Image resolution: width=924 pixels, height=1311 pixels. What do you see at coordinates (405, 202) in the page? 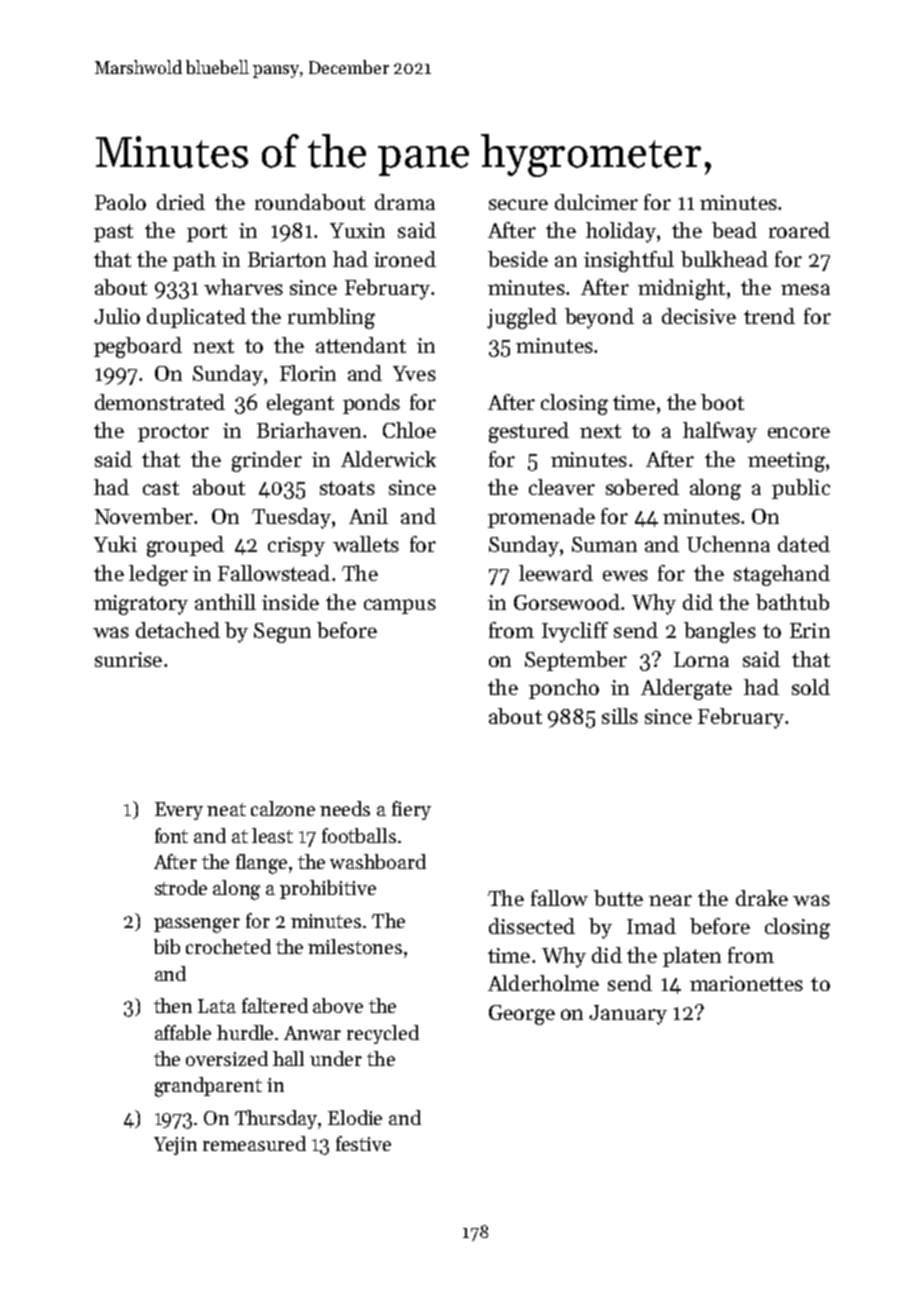
I see `drama` at bounding box center [405, 202].
